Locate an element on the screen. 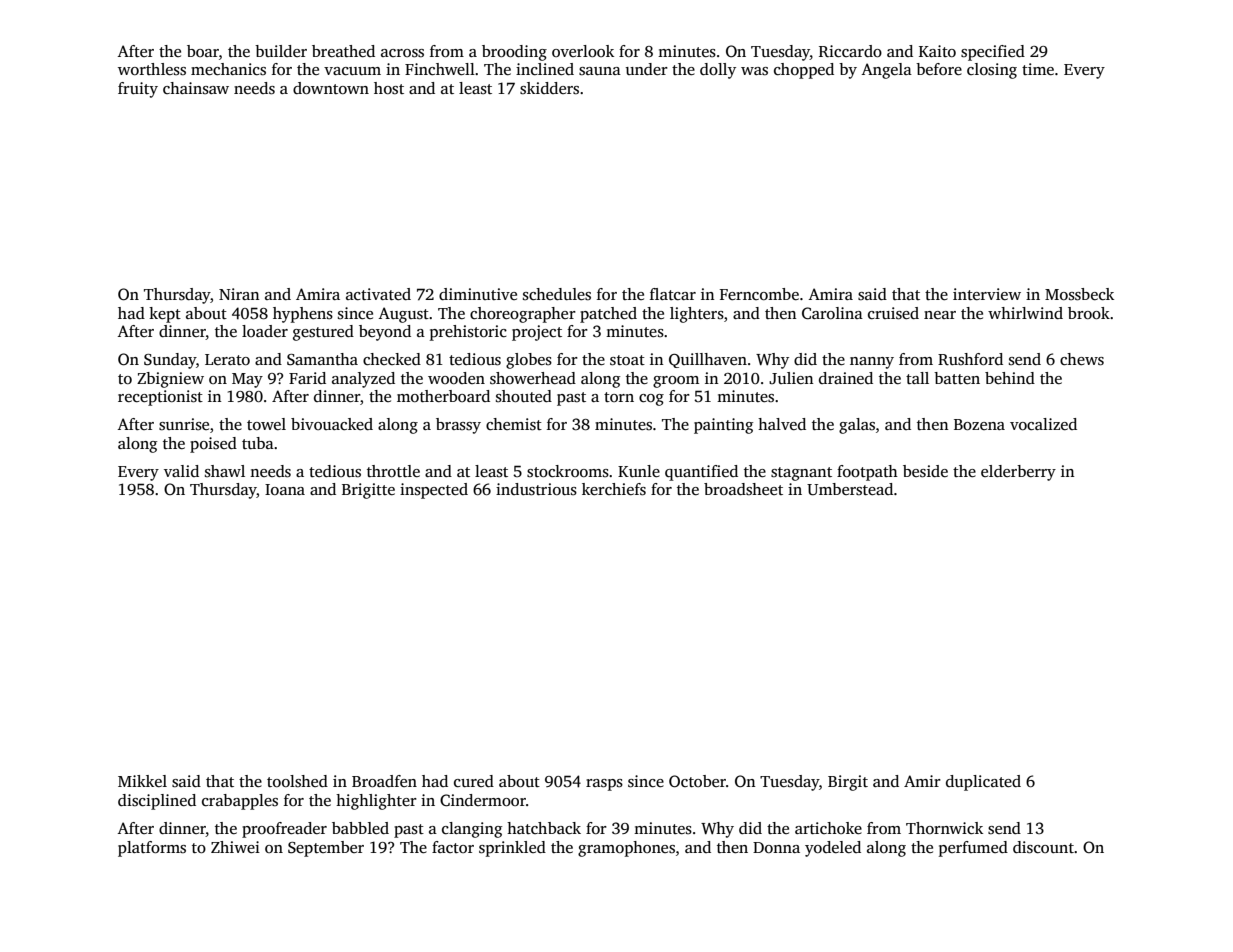 The height and width of the screenshot is (952, 1233). Mossbeck is located at coordinates (1079, 294).
